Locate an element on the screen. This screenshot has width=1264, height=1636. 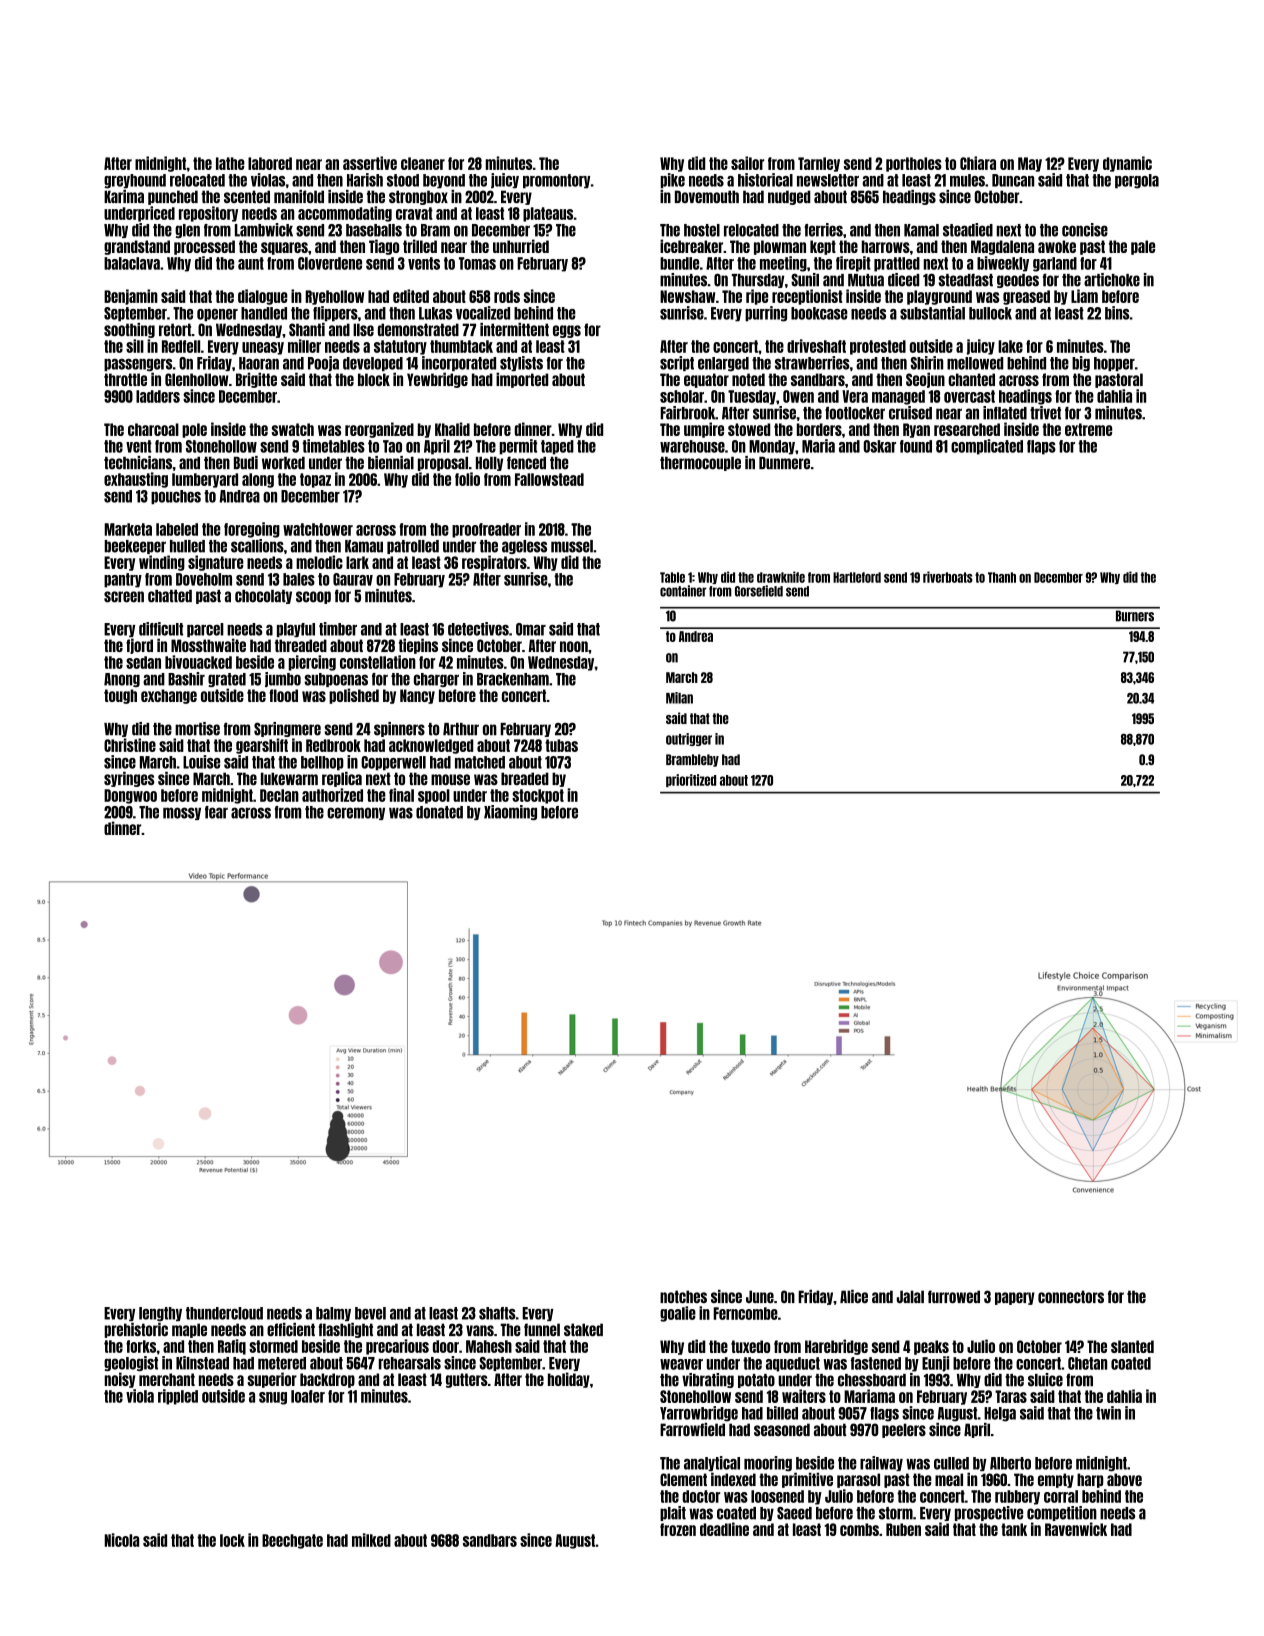
fear is located at coordinates (216, 812).
